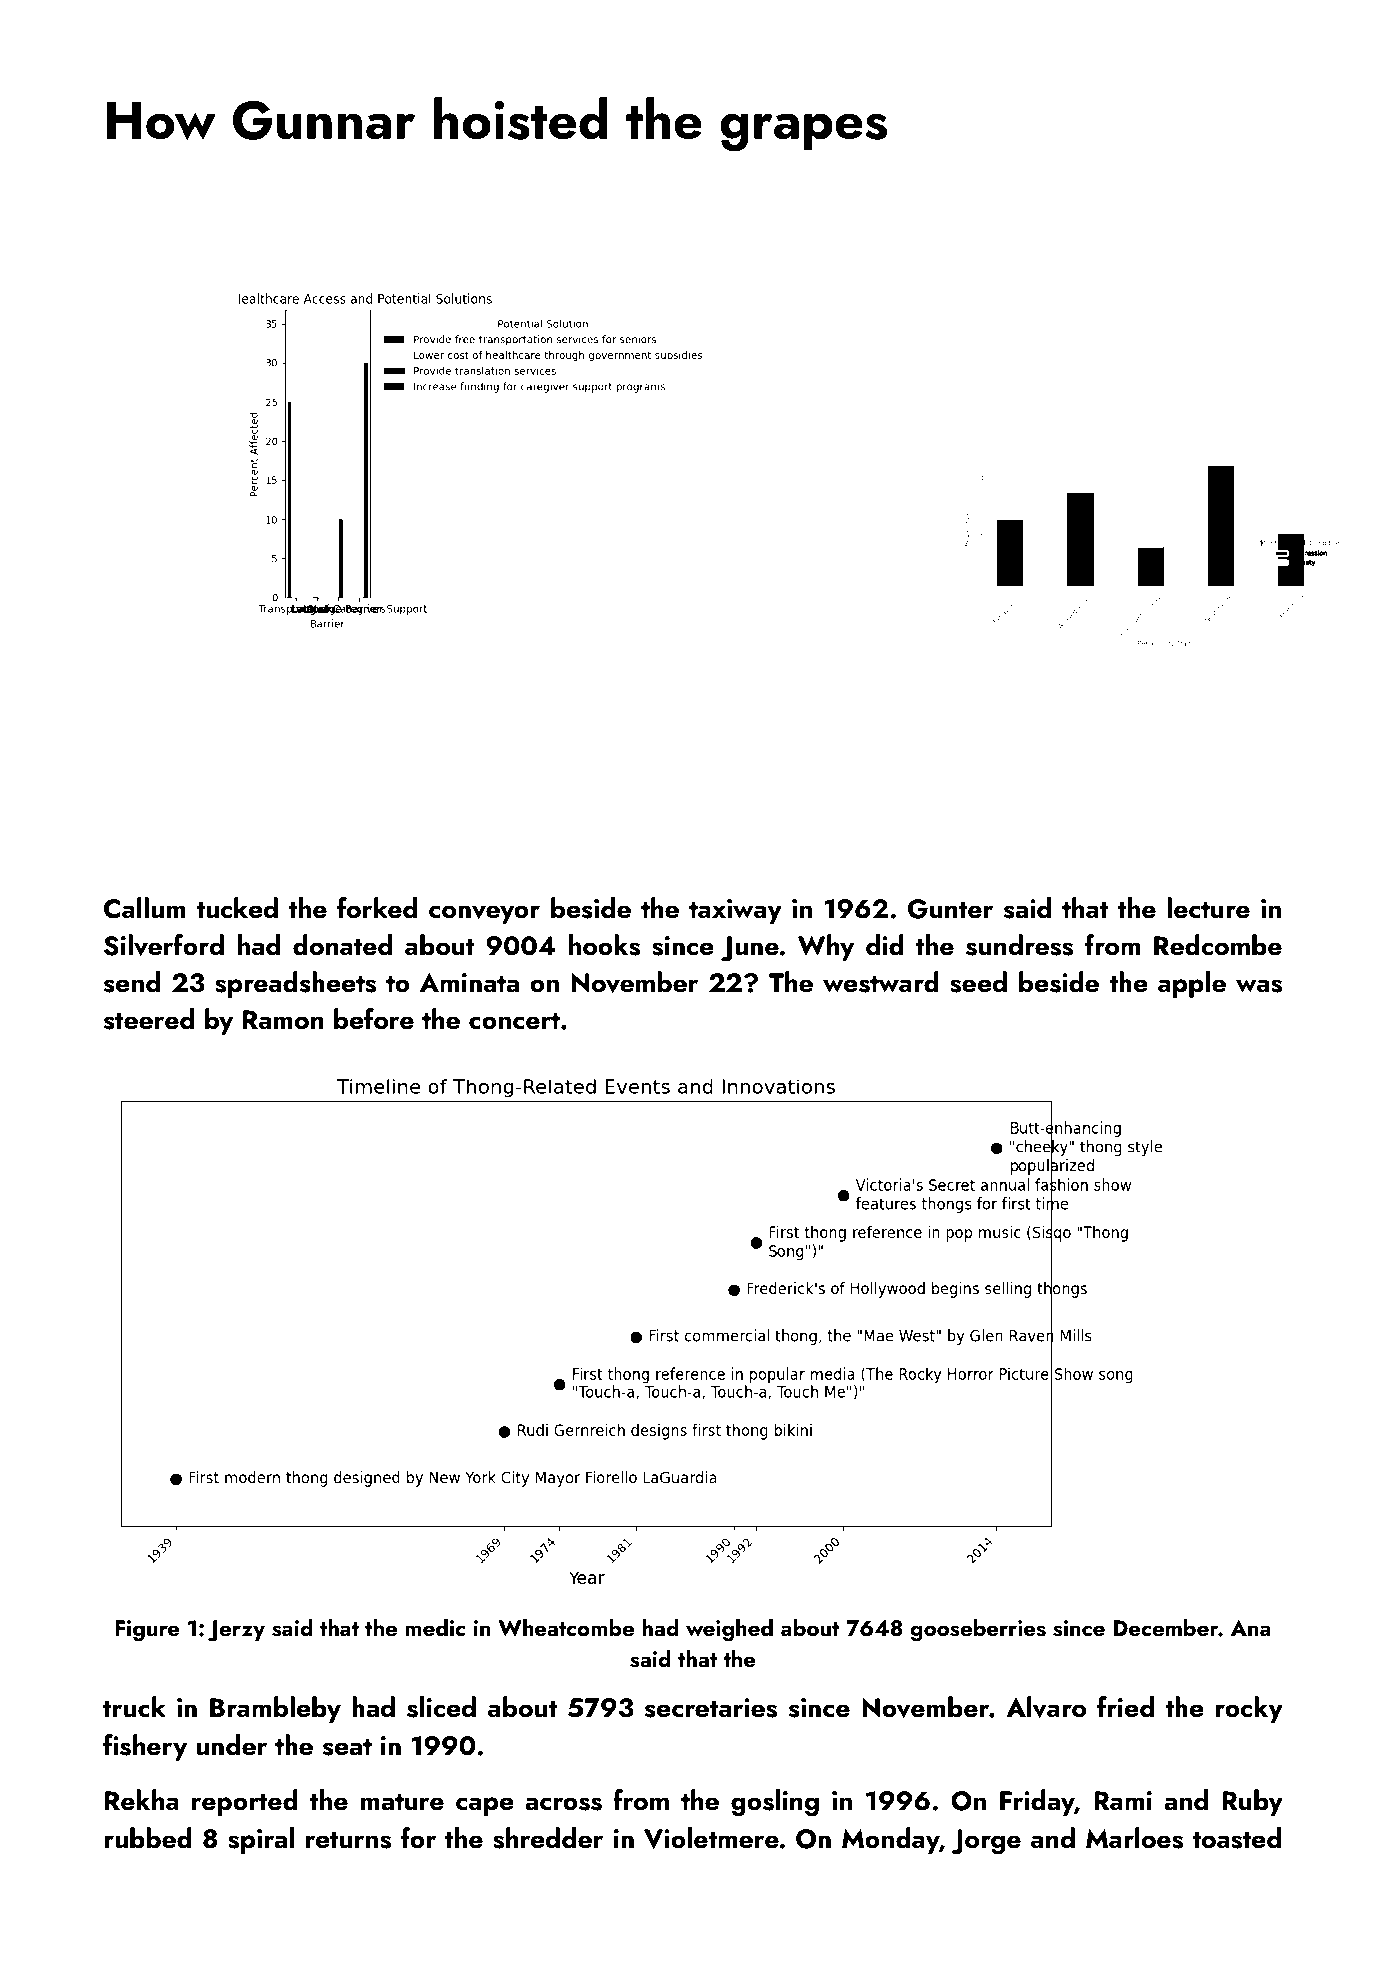 The height and width of the document is (1969, 1386). I want to click on Violetmere, so click(711, 1838).
